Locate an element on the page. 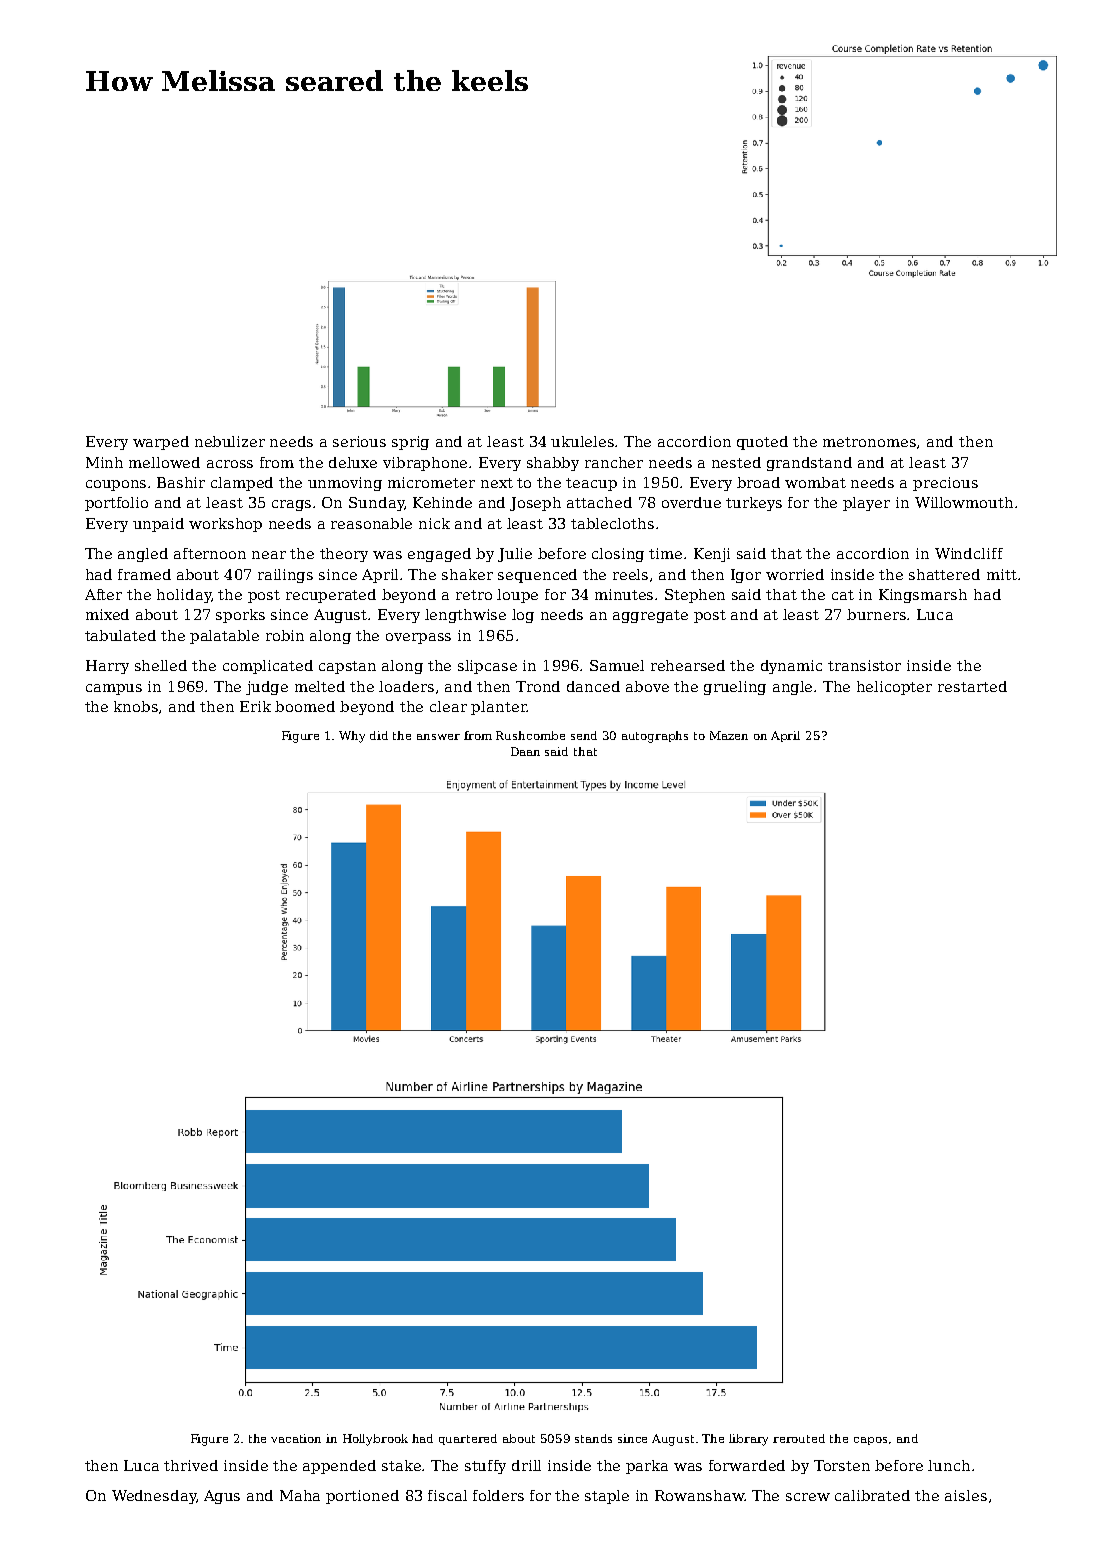 This document has width=1108, height=1566. mixed is located at coordinates (107, 614).
